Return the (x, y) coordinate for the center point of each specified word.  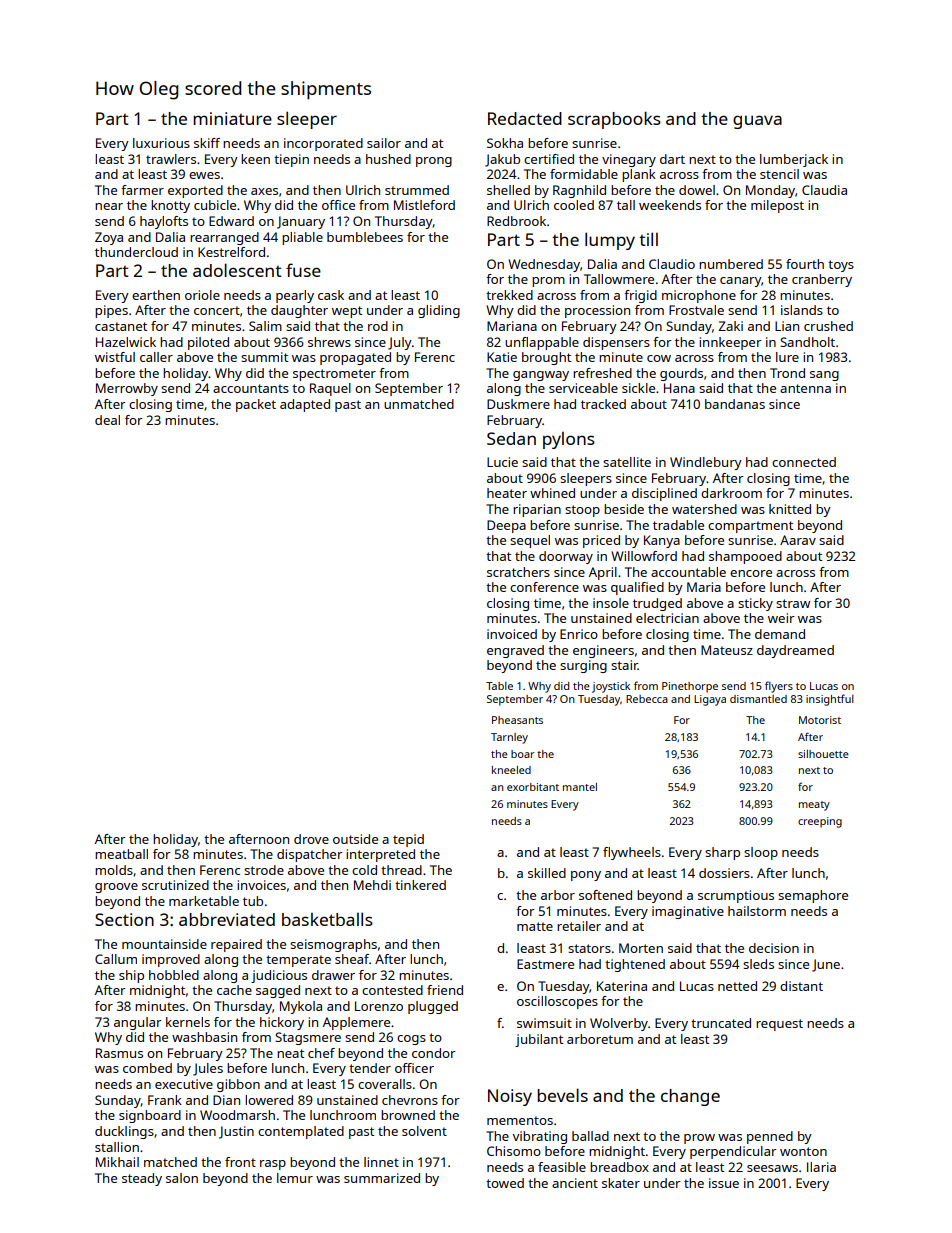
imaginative (688, 912)
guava (757, 122)
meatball (121, 854)
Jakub (502, 160)
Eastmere (545, 964)
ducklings (124, 1132)
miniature (232, 118)
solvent (424, 1131)
